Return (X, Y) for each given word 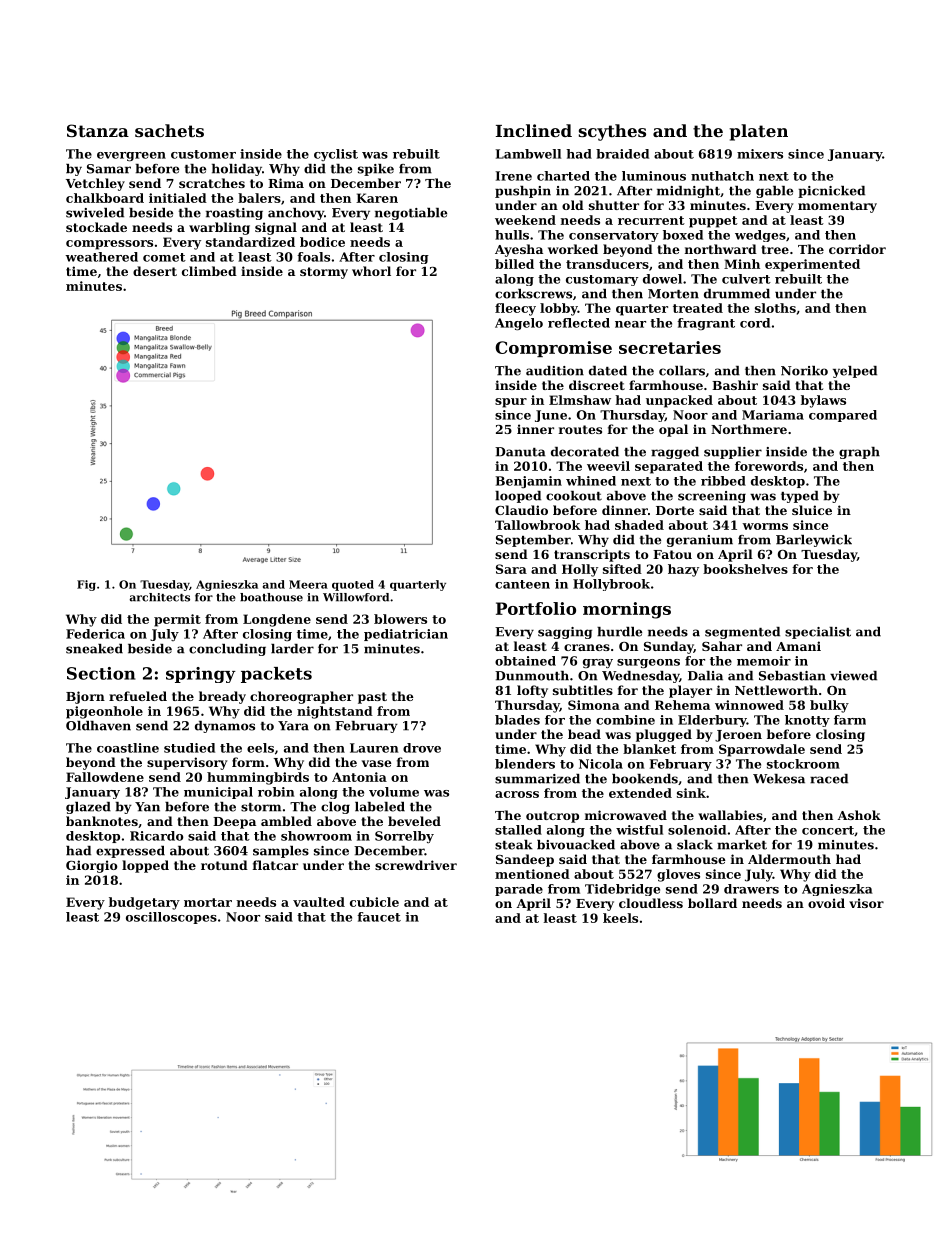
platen (759, 132)
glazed (88, 808)
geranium (700, 541)
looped (518, 497)
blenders (525, 764)
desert (155, 271)
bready (222, 697)
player (690, 691)
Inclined (534, 130)
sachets (169, 130)
